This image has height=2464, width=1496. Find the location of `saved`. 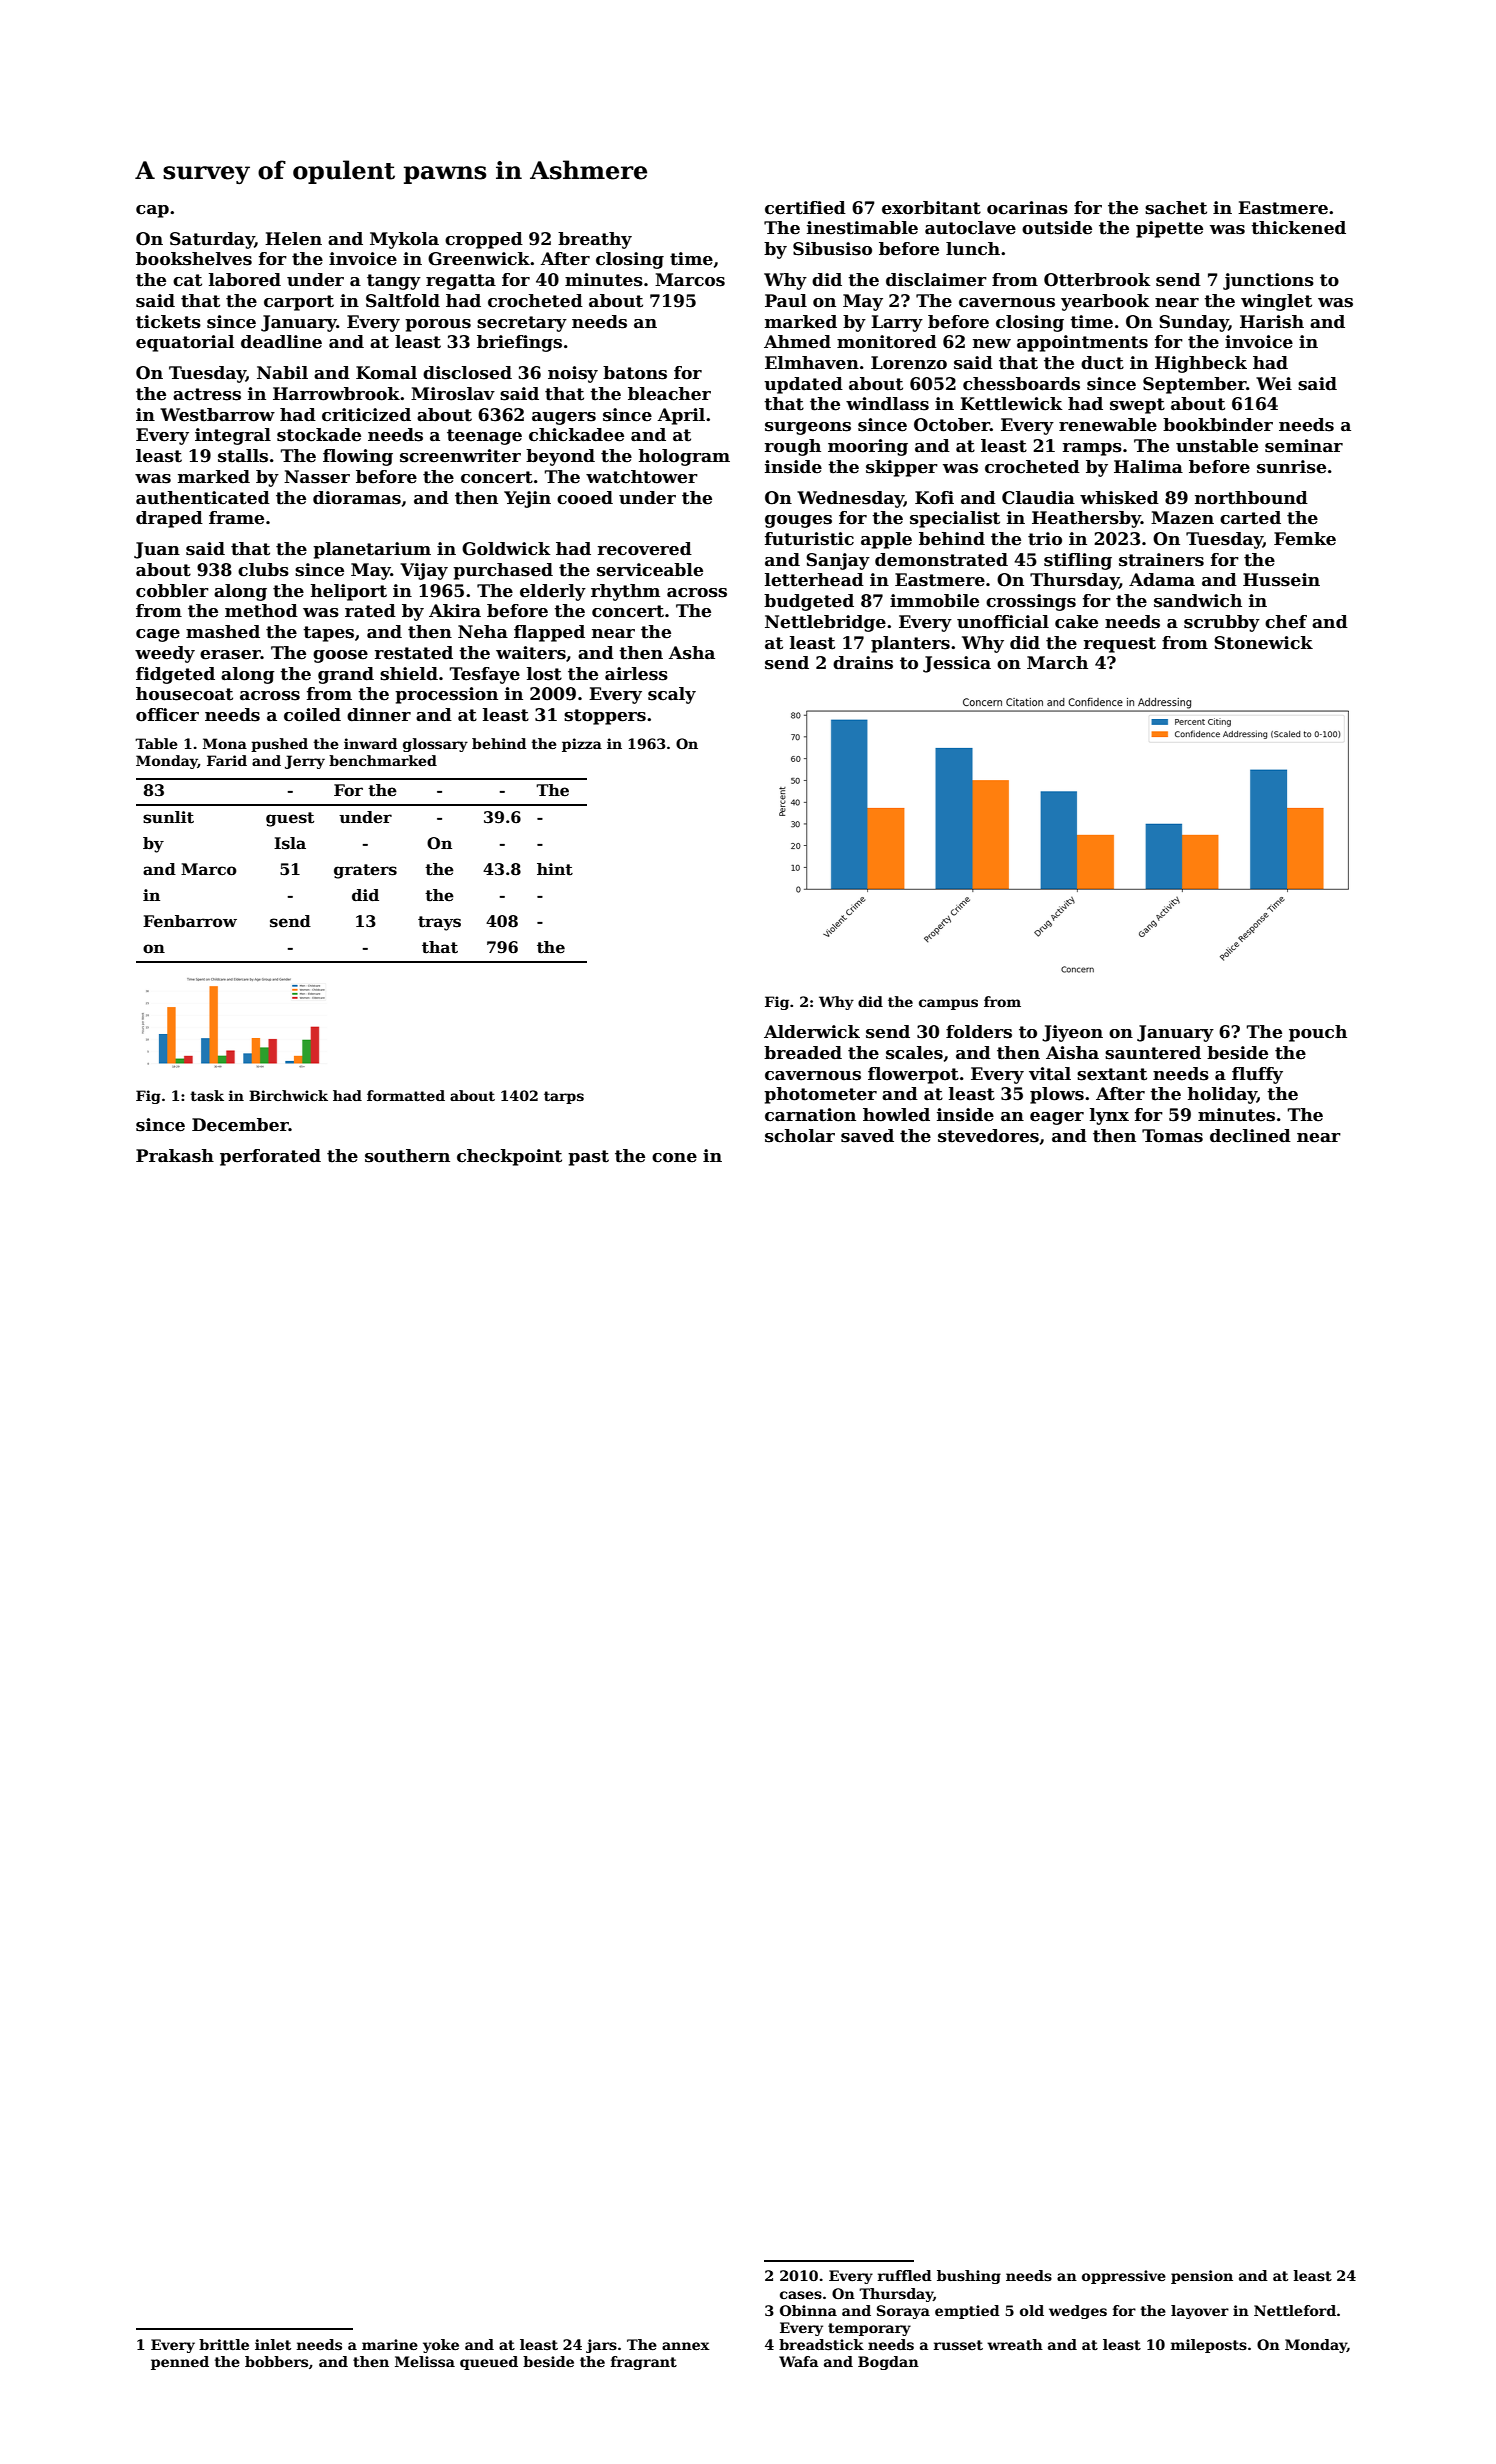

saved is located at coordinates (867, 1136).
